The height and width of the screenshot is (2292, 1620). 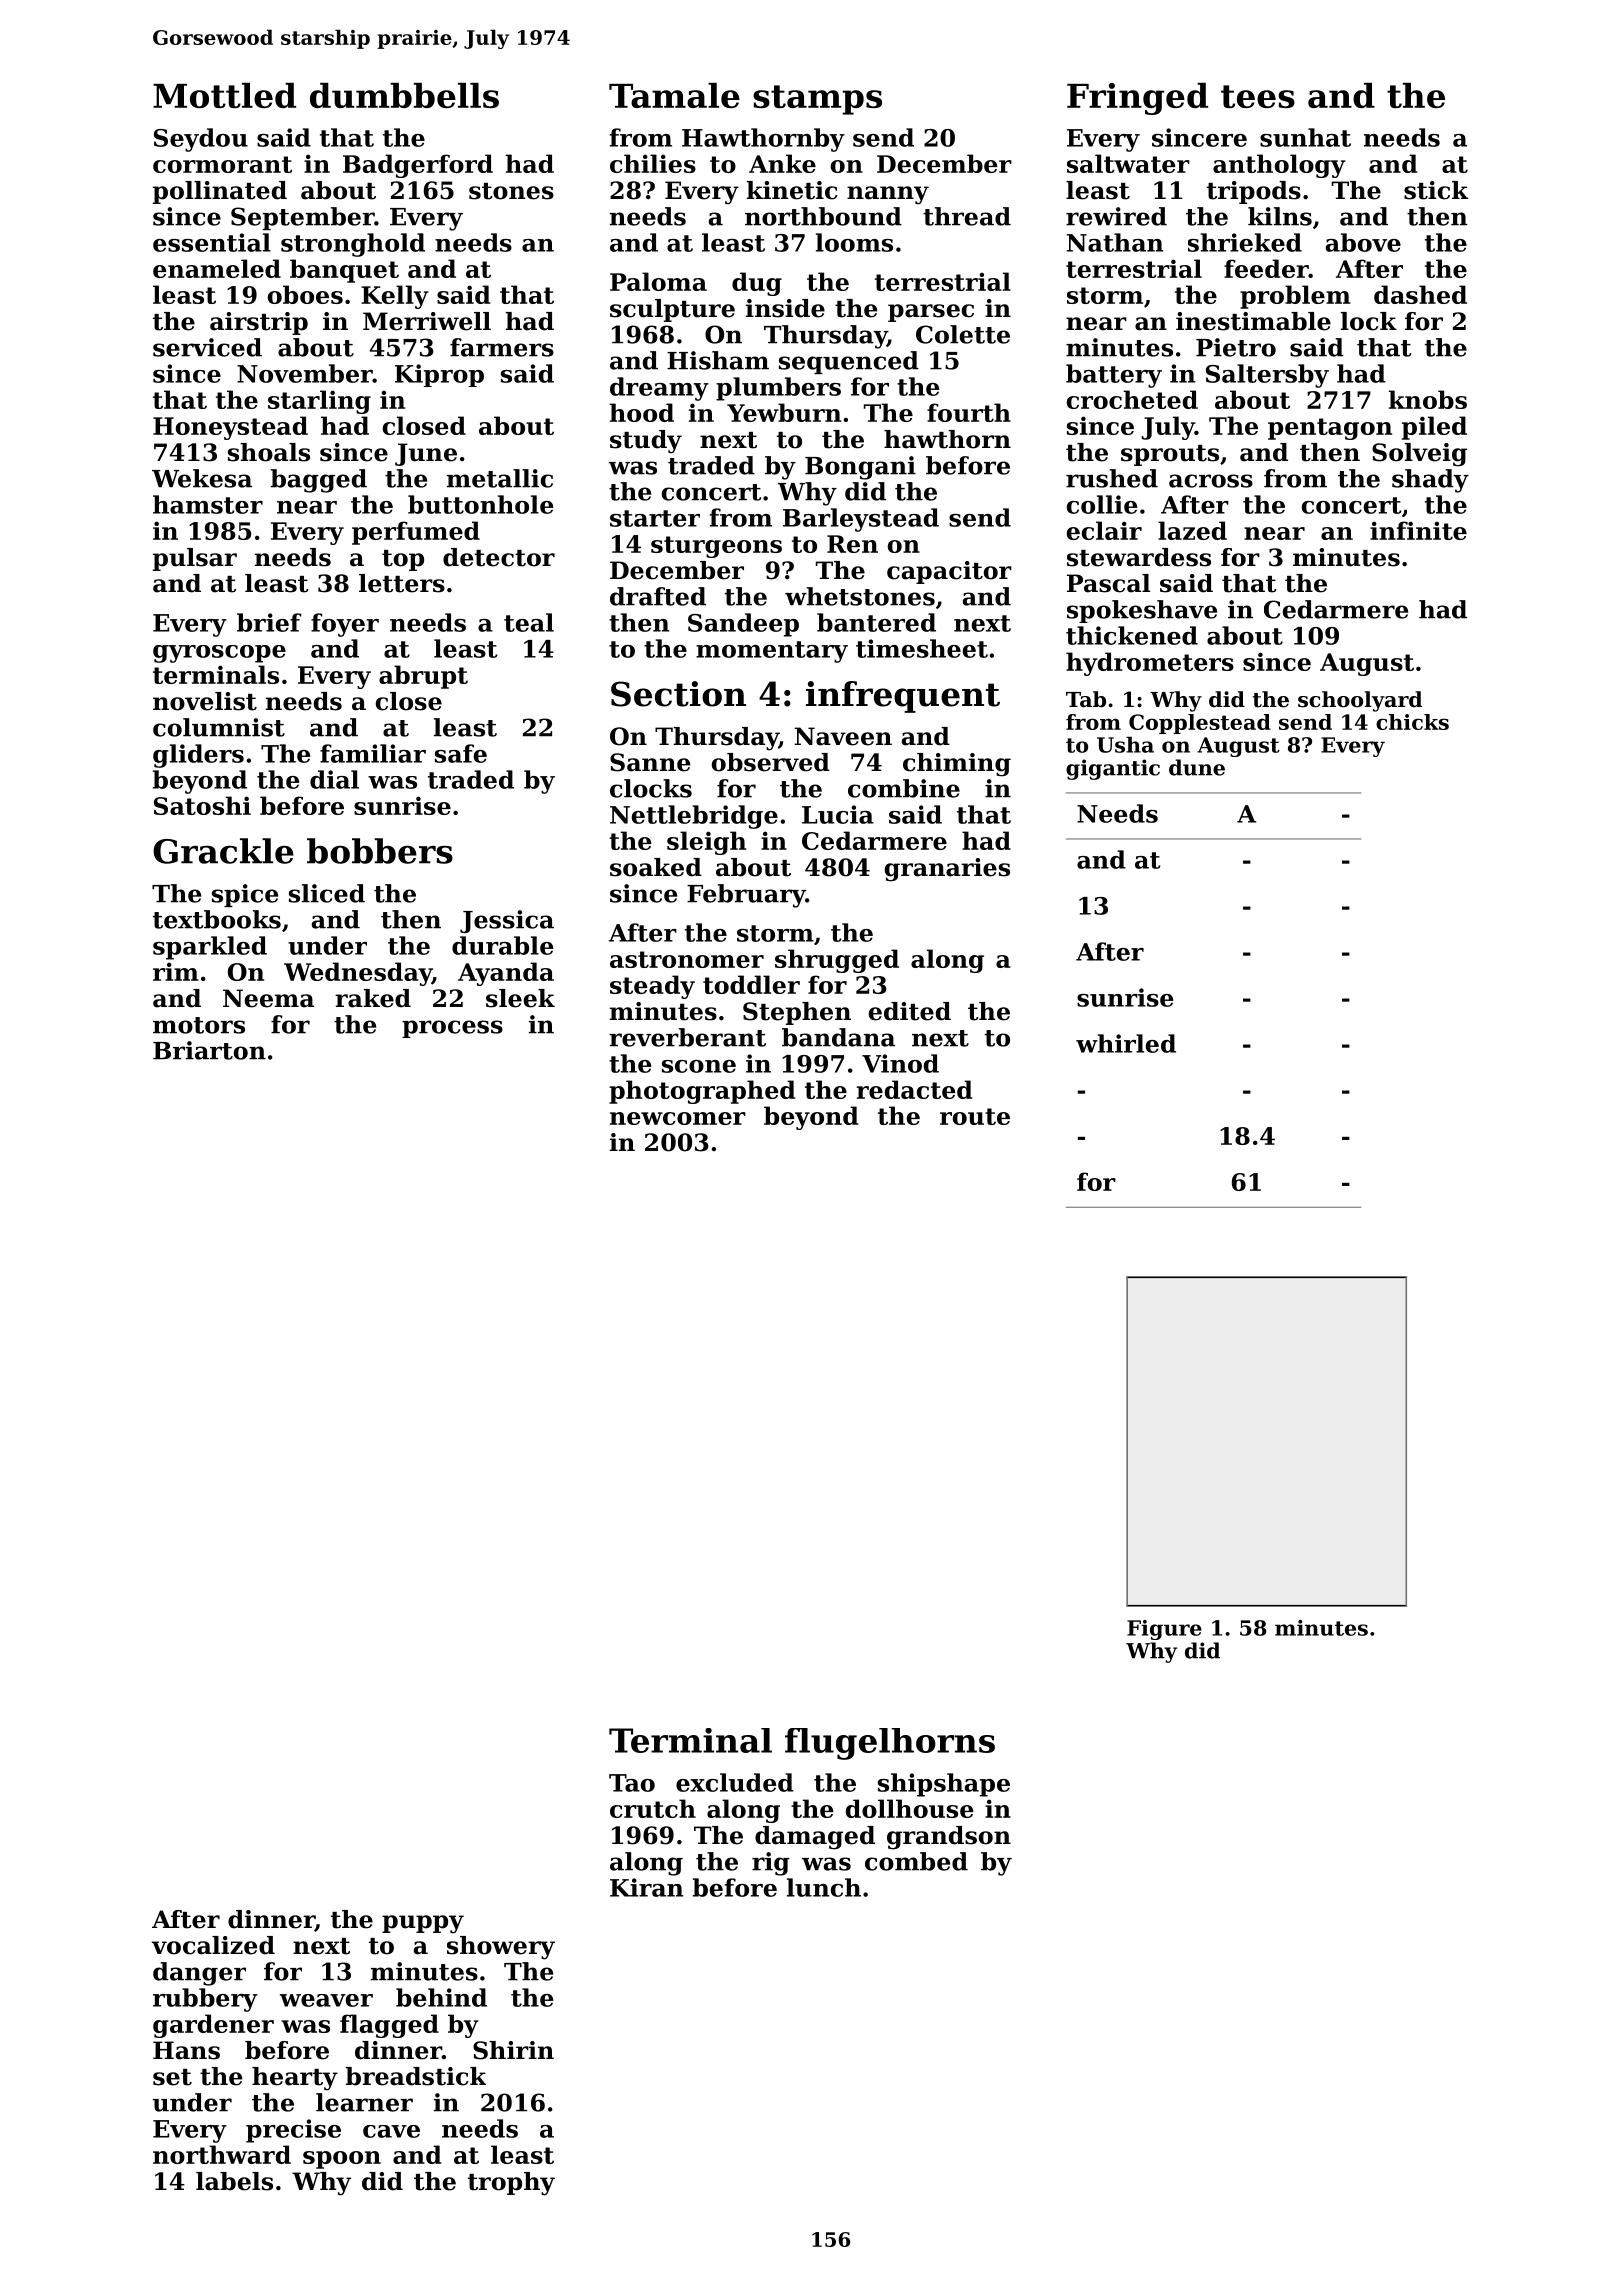 I want to click on tees, so click(x=1258, y=96).
